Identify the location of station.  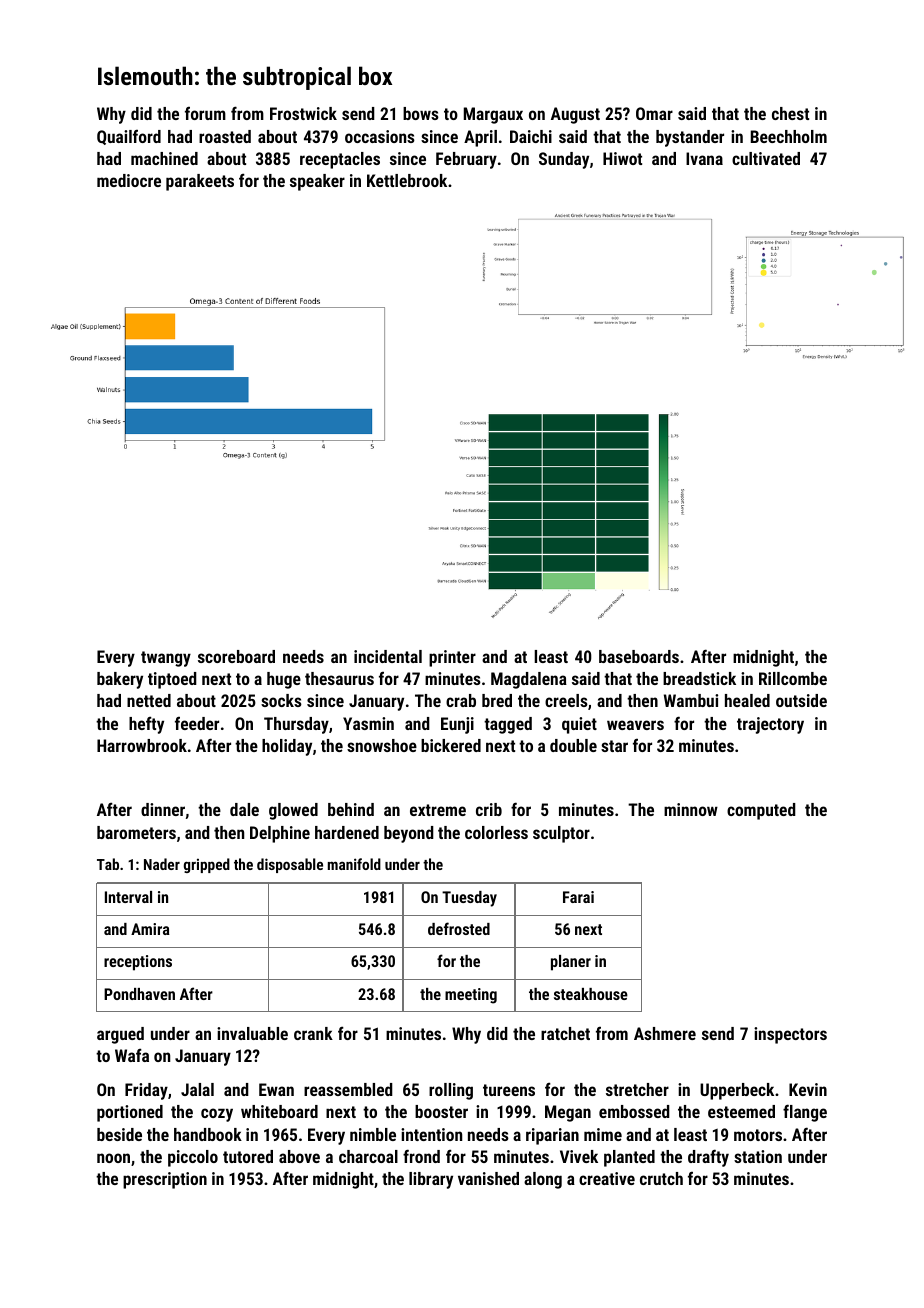
(758, 1156).
